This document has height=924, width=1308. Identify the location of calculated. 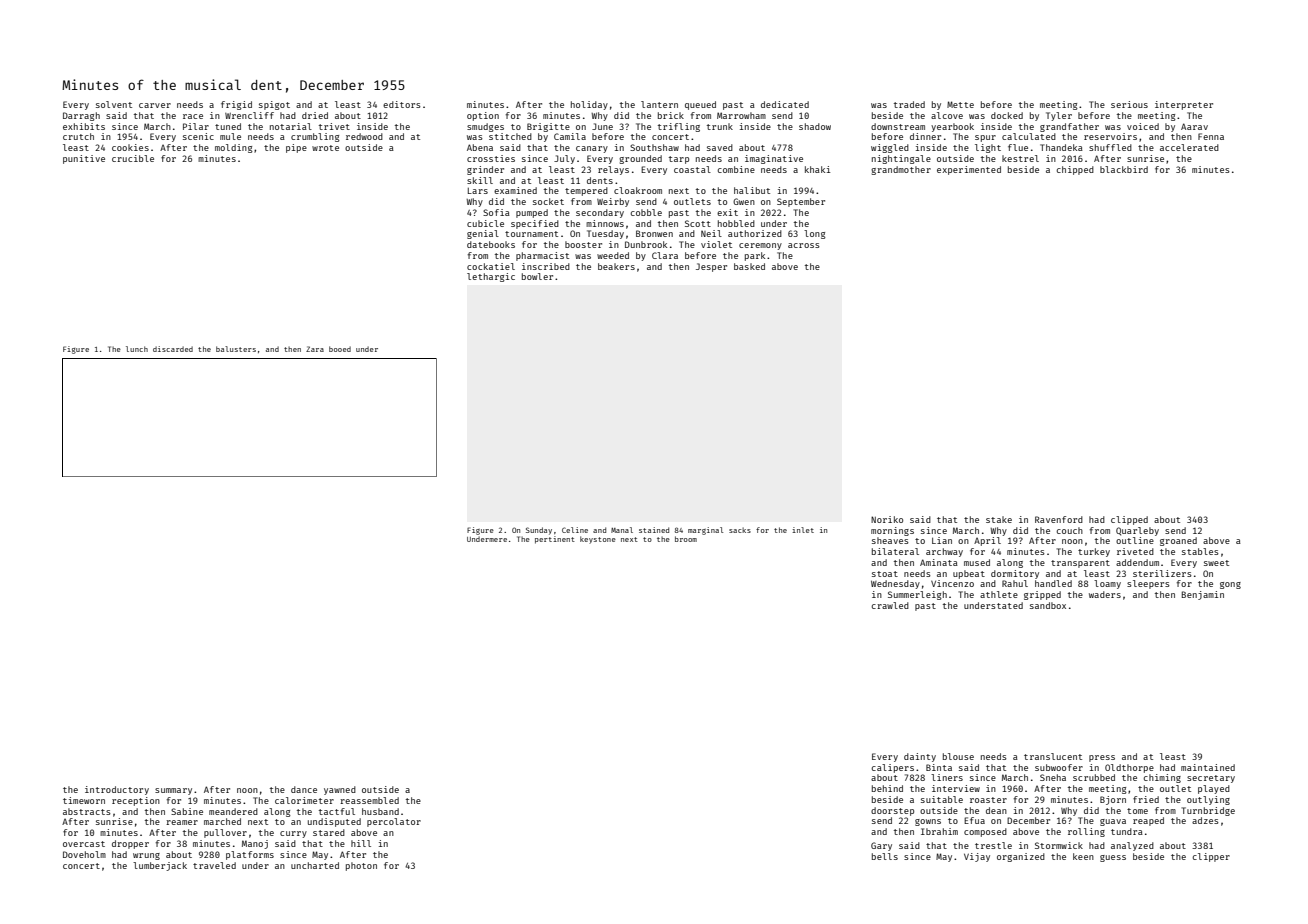
(1029, 136).
